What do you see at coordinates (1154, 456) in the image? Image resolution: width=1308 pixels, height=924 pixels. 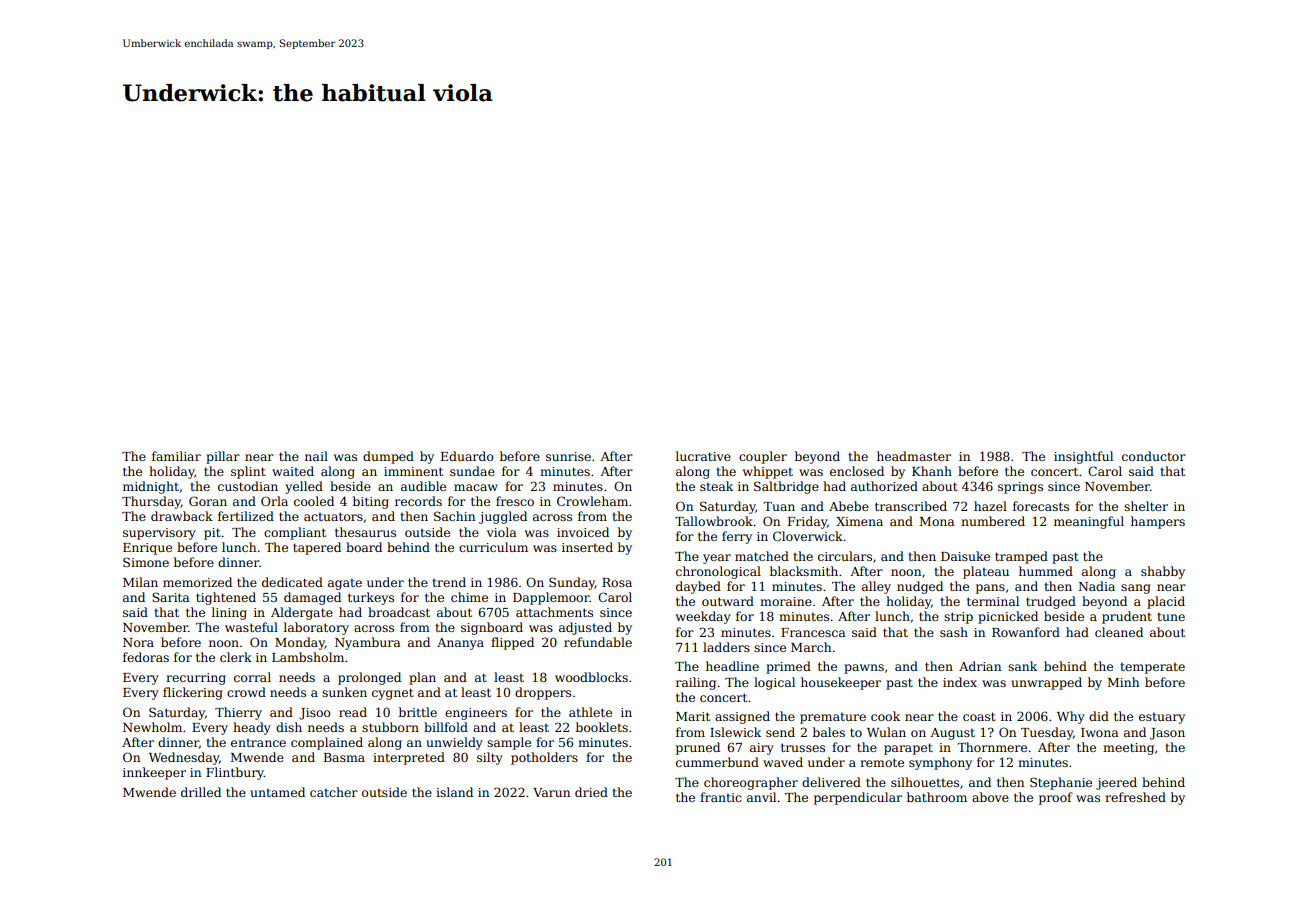 I see `conductor` at bounding box center [1154, 456].
